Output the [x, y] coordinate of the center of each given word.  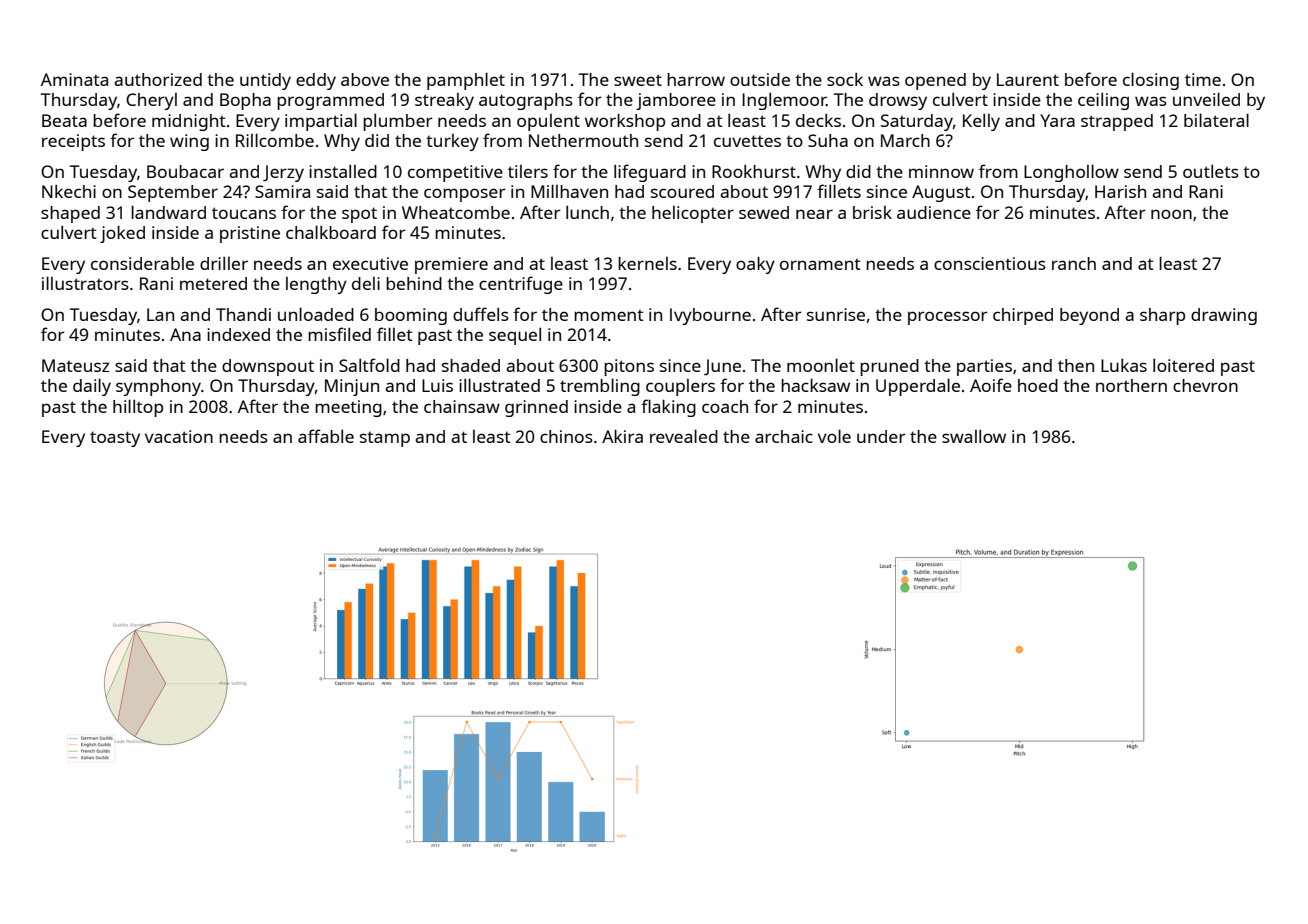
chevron [1205, 385]
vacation [179, 436]
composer [465, 195]
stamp [385, 439]
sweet [638, 80]
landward [168, 212]
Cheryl [151, 101]
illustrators [85, 283]
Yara [1057, 120]
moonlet [821, 365]
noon [1171, 214]
